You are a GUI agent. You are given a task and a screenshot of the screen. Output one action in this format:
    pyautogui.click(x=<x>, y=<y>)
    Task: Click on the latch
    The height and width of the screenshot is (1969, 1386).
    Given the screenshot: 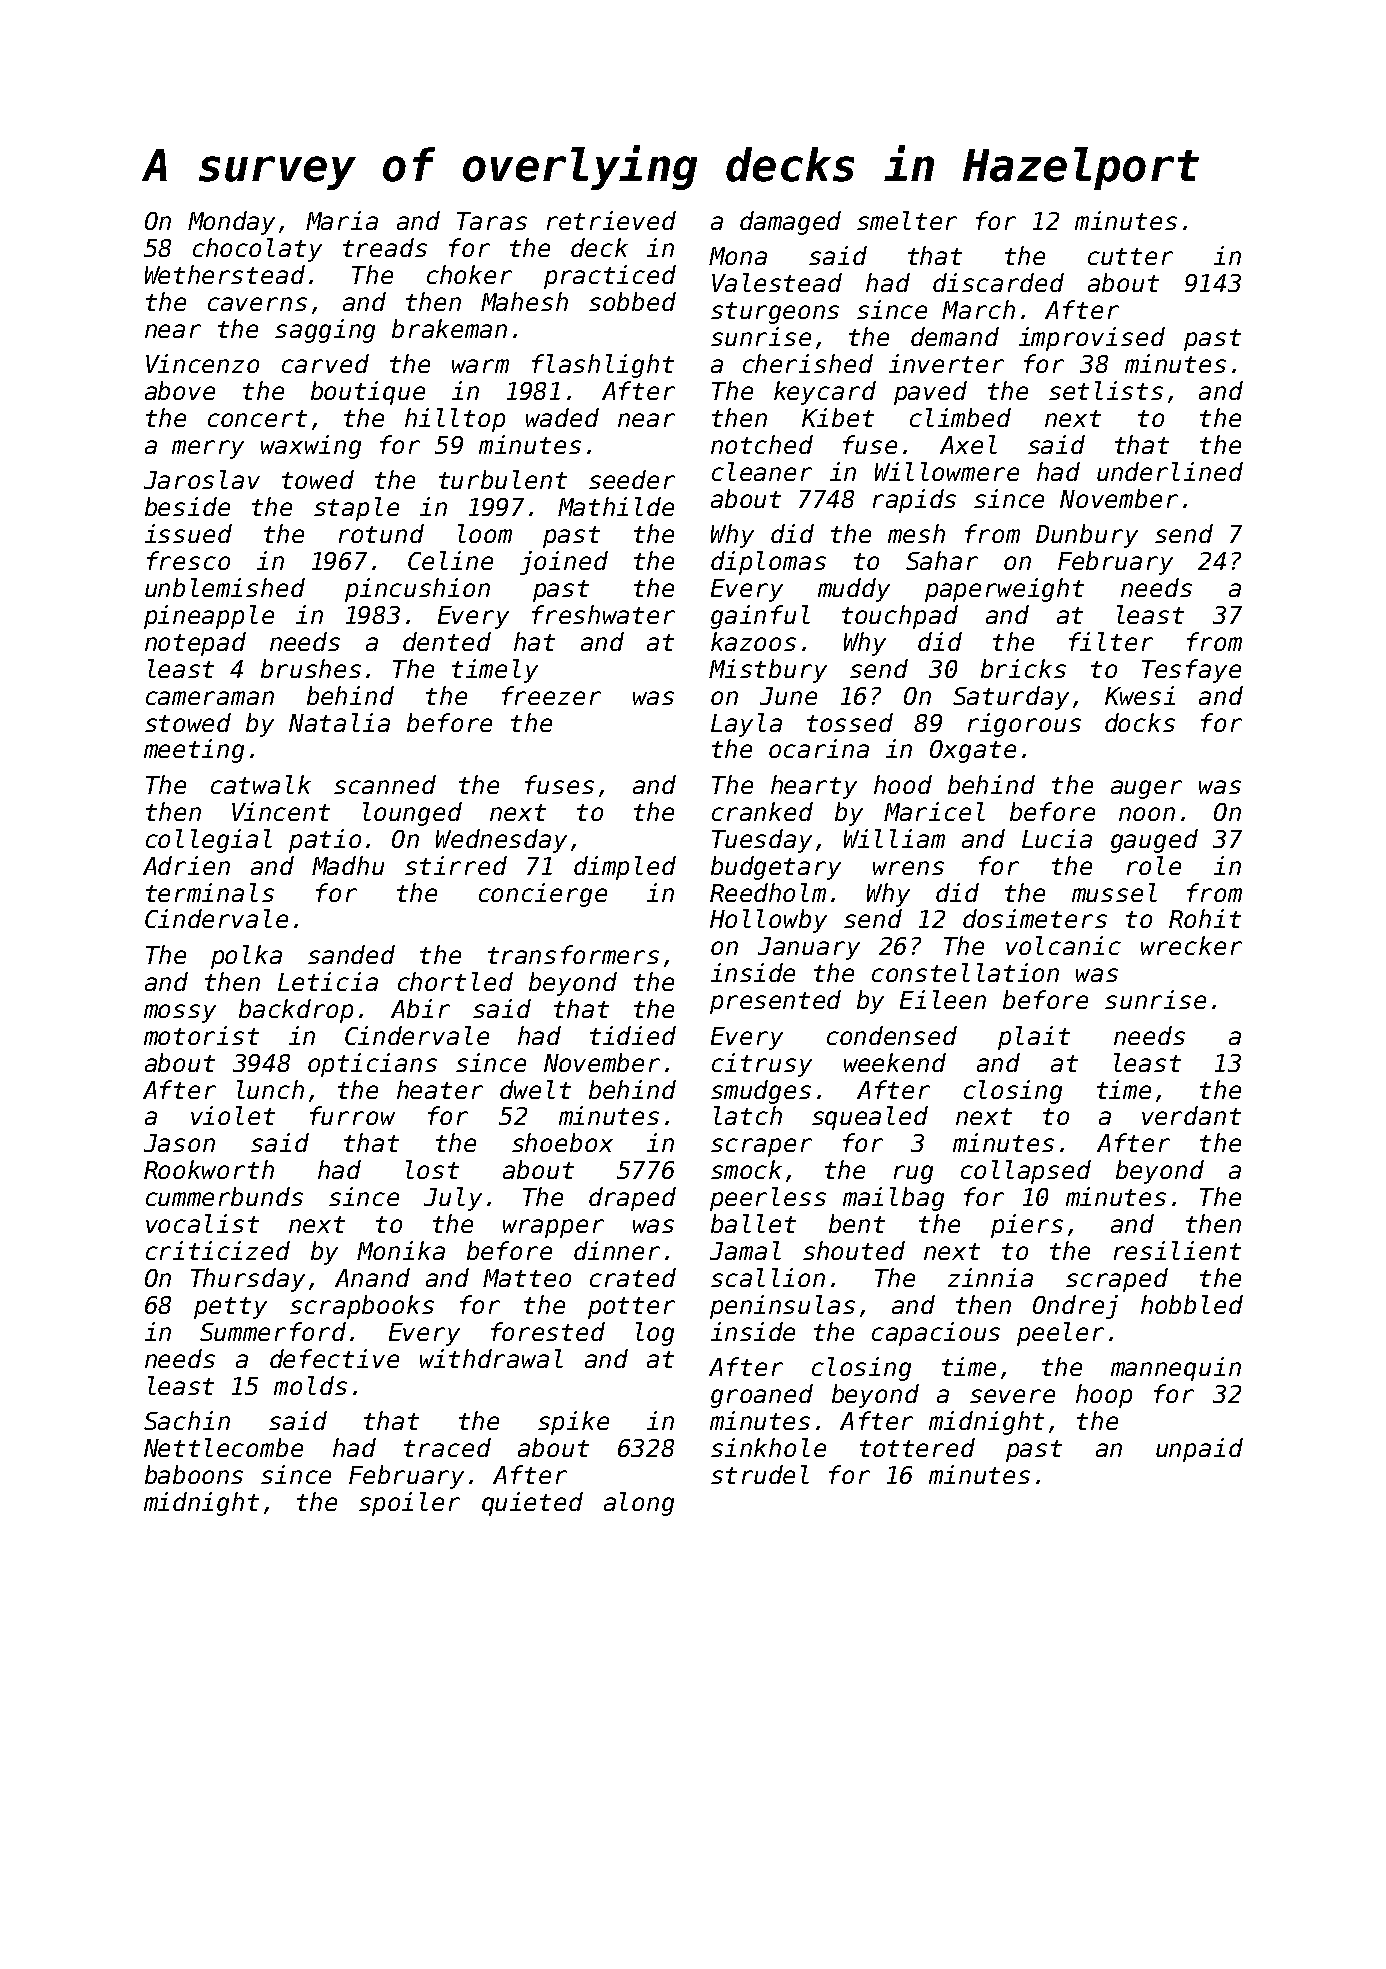 What is the action you would take?
    pyautogui.click(x=748, y=1115)
